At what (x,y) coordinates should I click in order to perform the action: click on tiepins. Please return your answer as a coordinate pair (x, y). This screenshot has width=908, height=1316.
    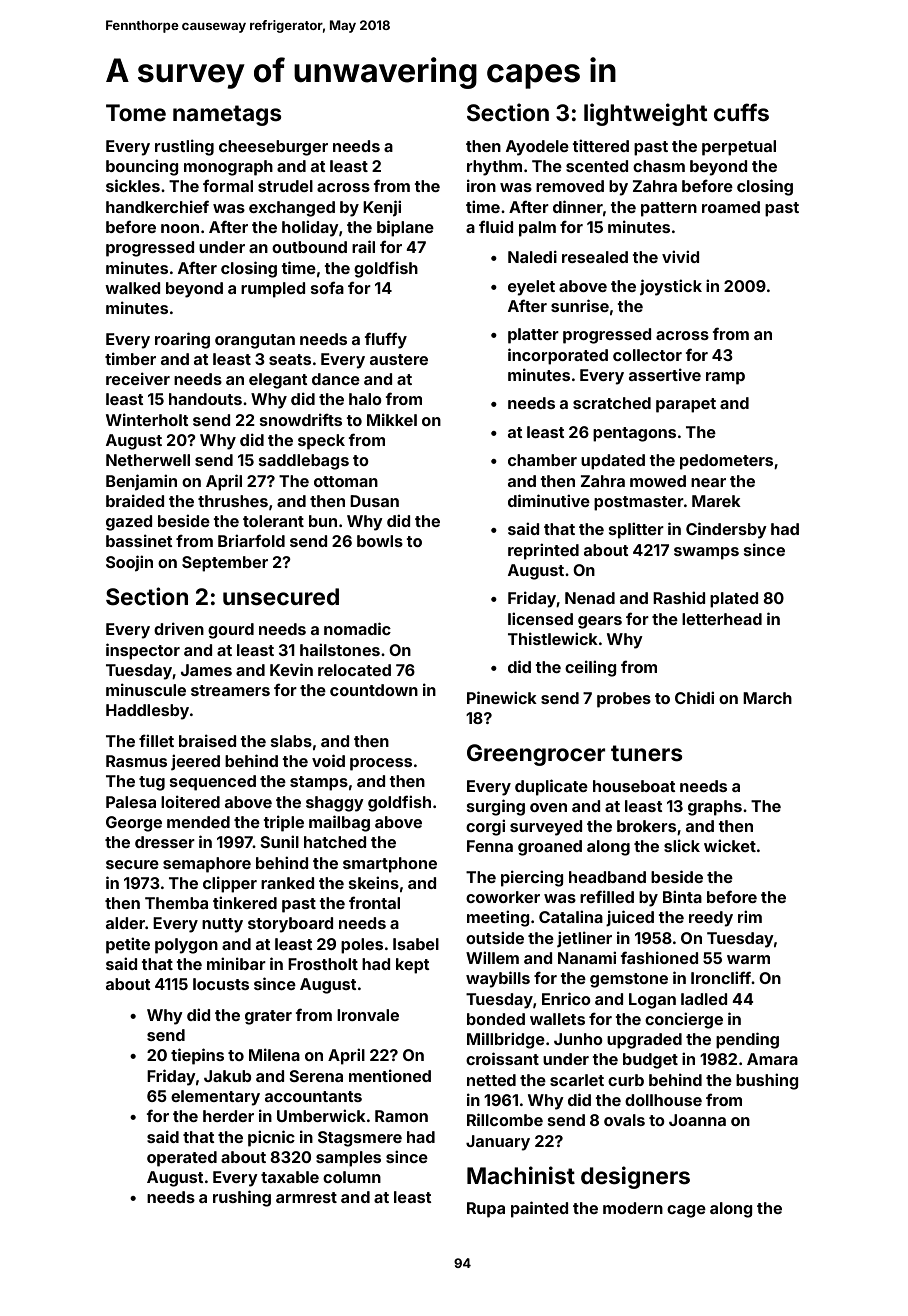
    Looking at the image, I should click on (197, 1056).
